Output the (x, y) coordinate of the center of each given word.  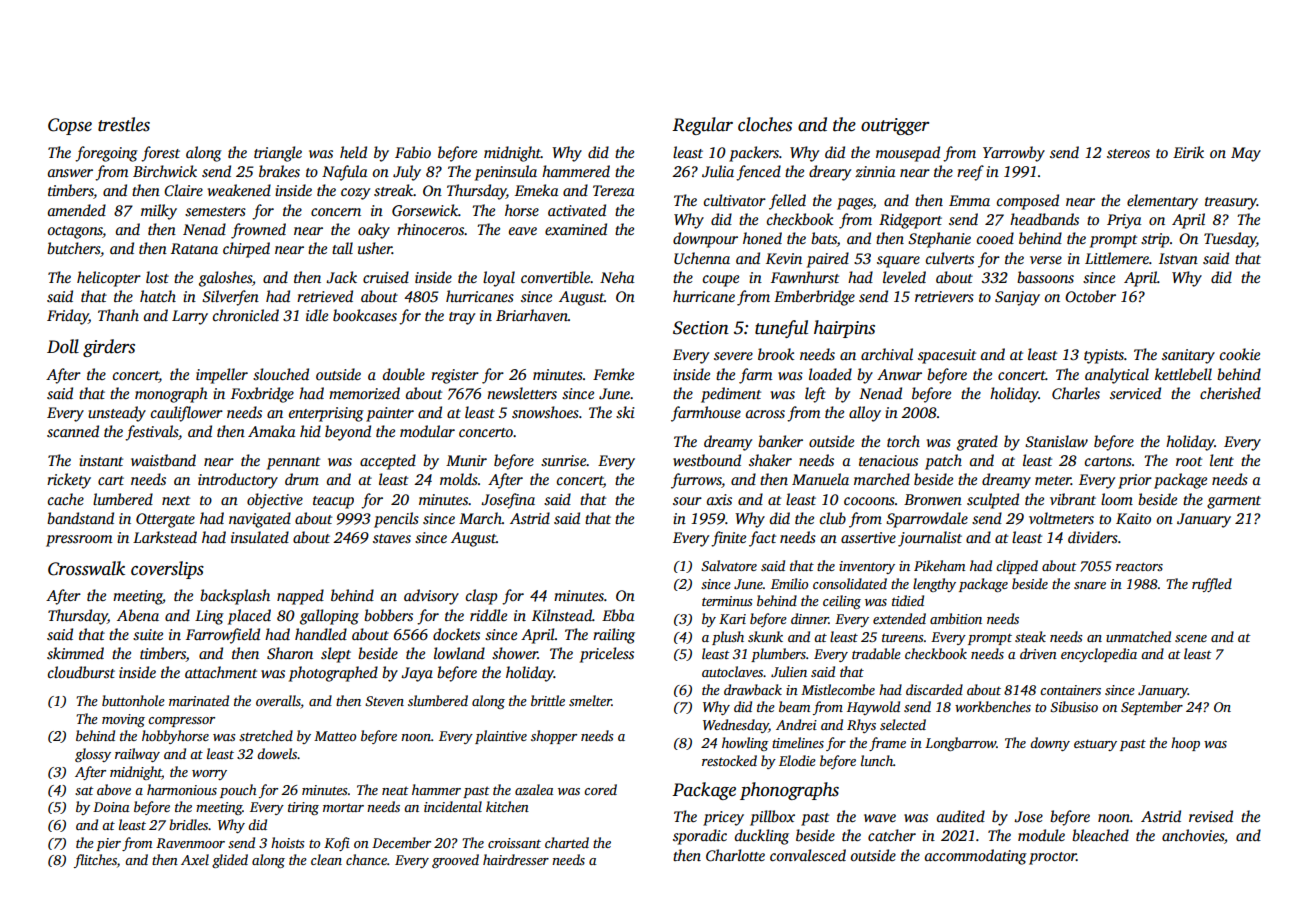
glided (230, 861)
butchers (73, 248)
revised (1211, 816)
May (1246, 154)
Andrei (796, 724)
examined (576, 229)
